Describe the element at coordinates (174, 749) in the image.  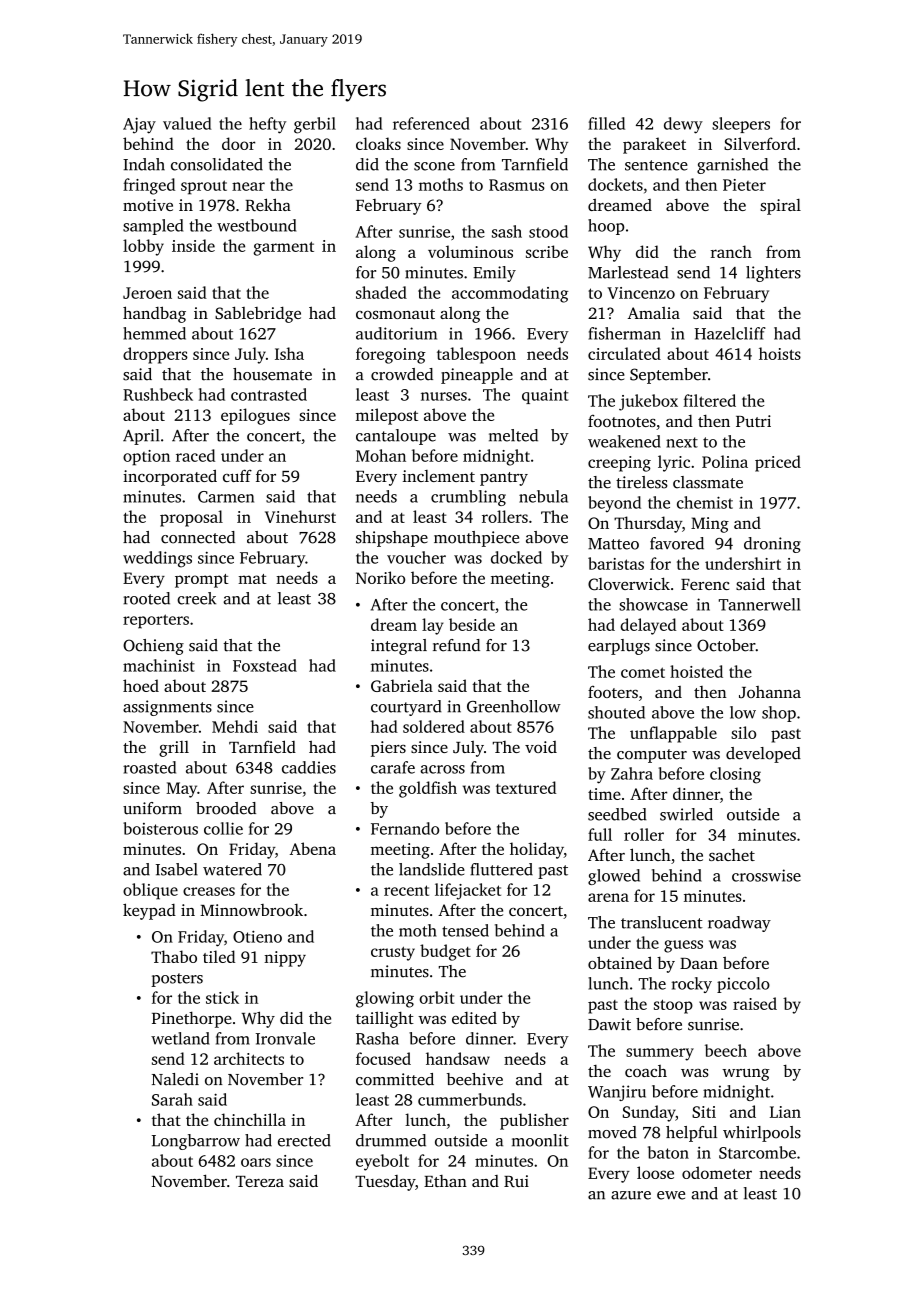
I see `grill` at that location.
